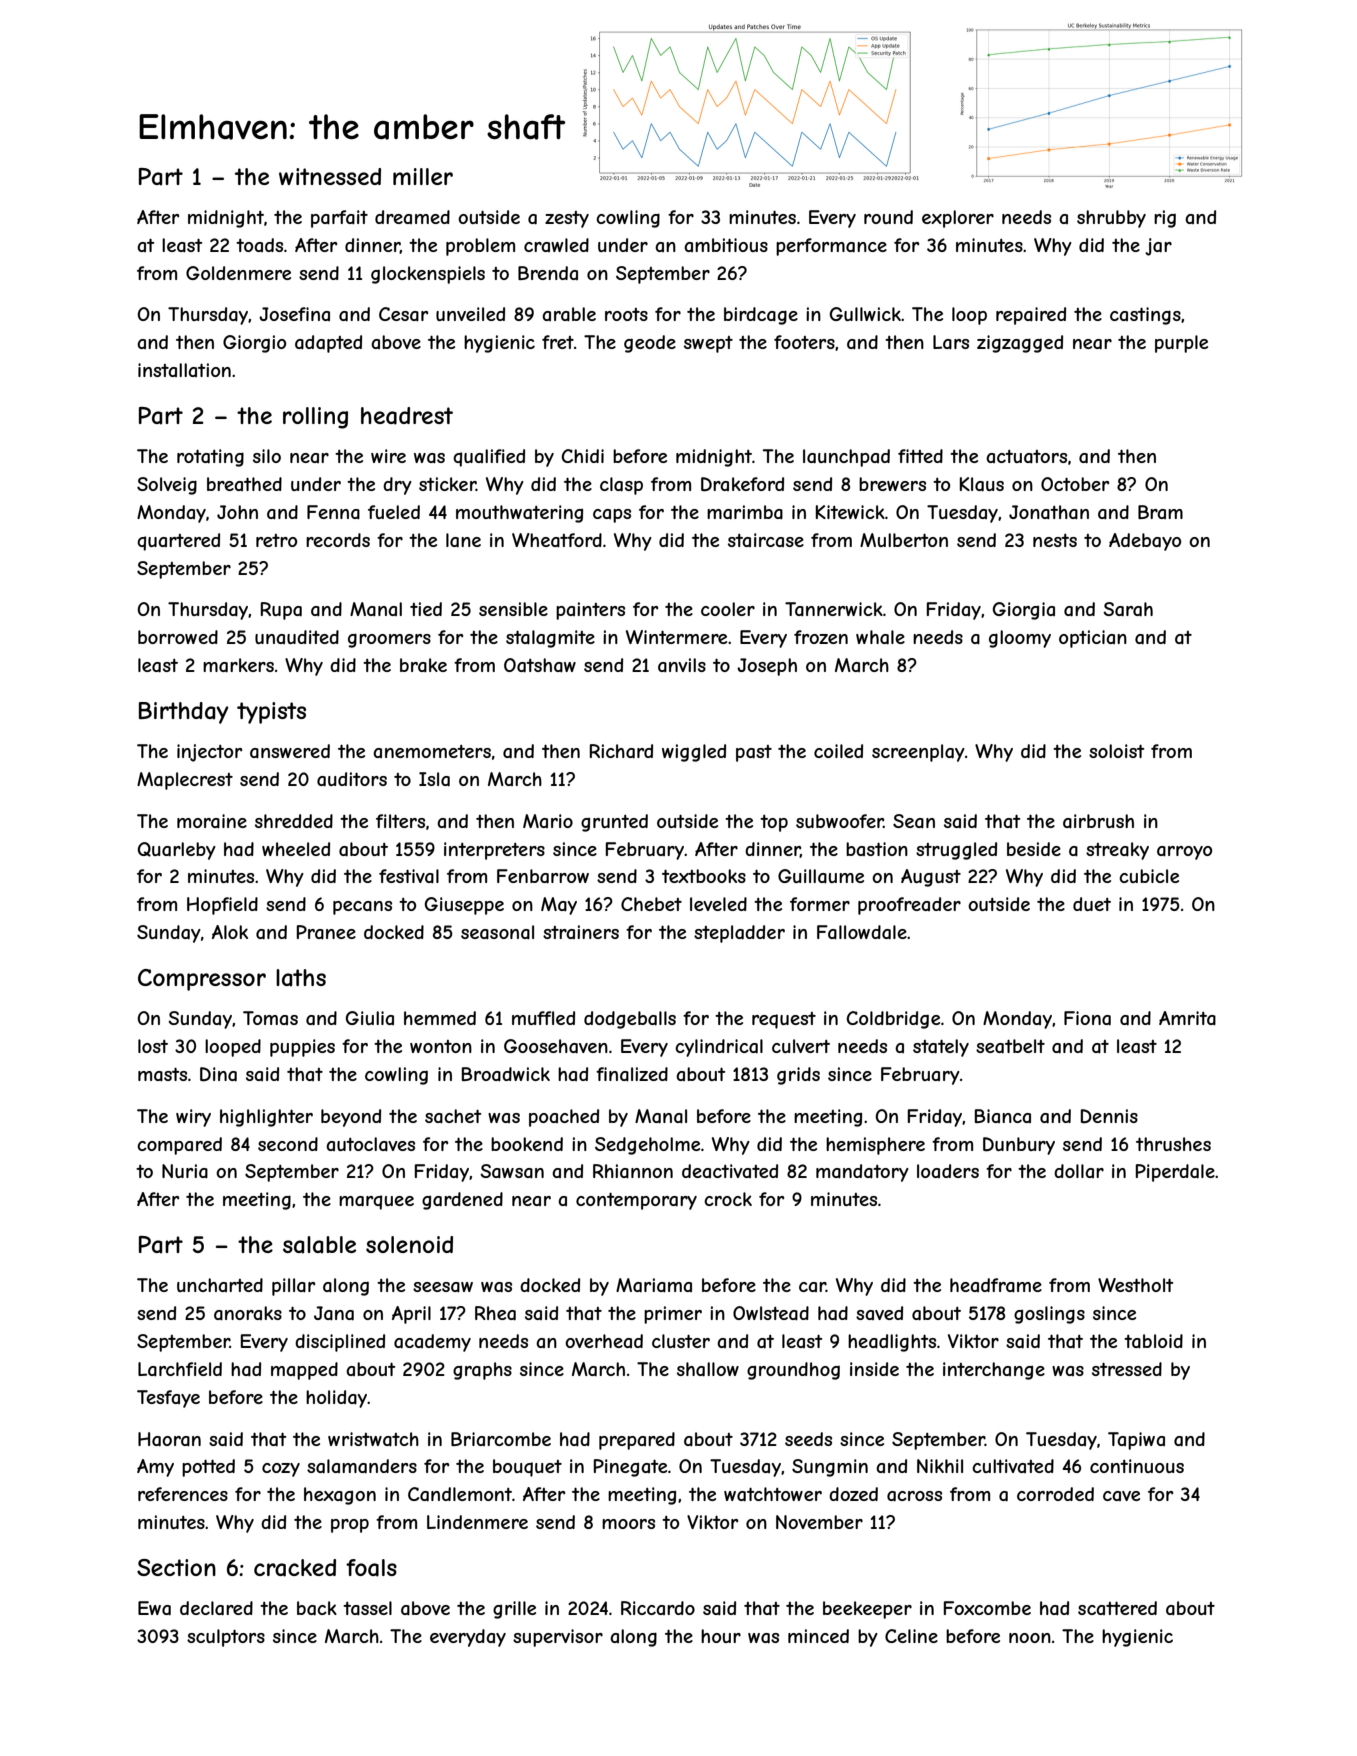 The image size is (1357, 1756). I want to click on tassel, so click(367, 1608).
